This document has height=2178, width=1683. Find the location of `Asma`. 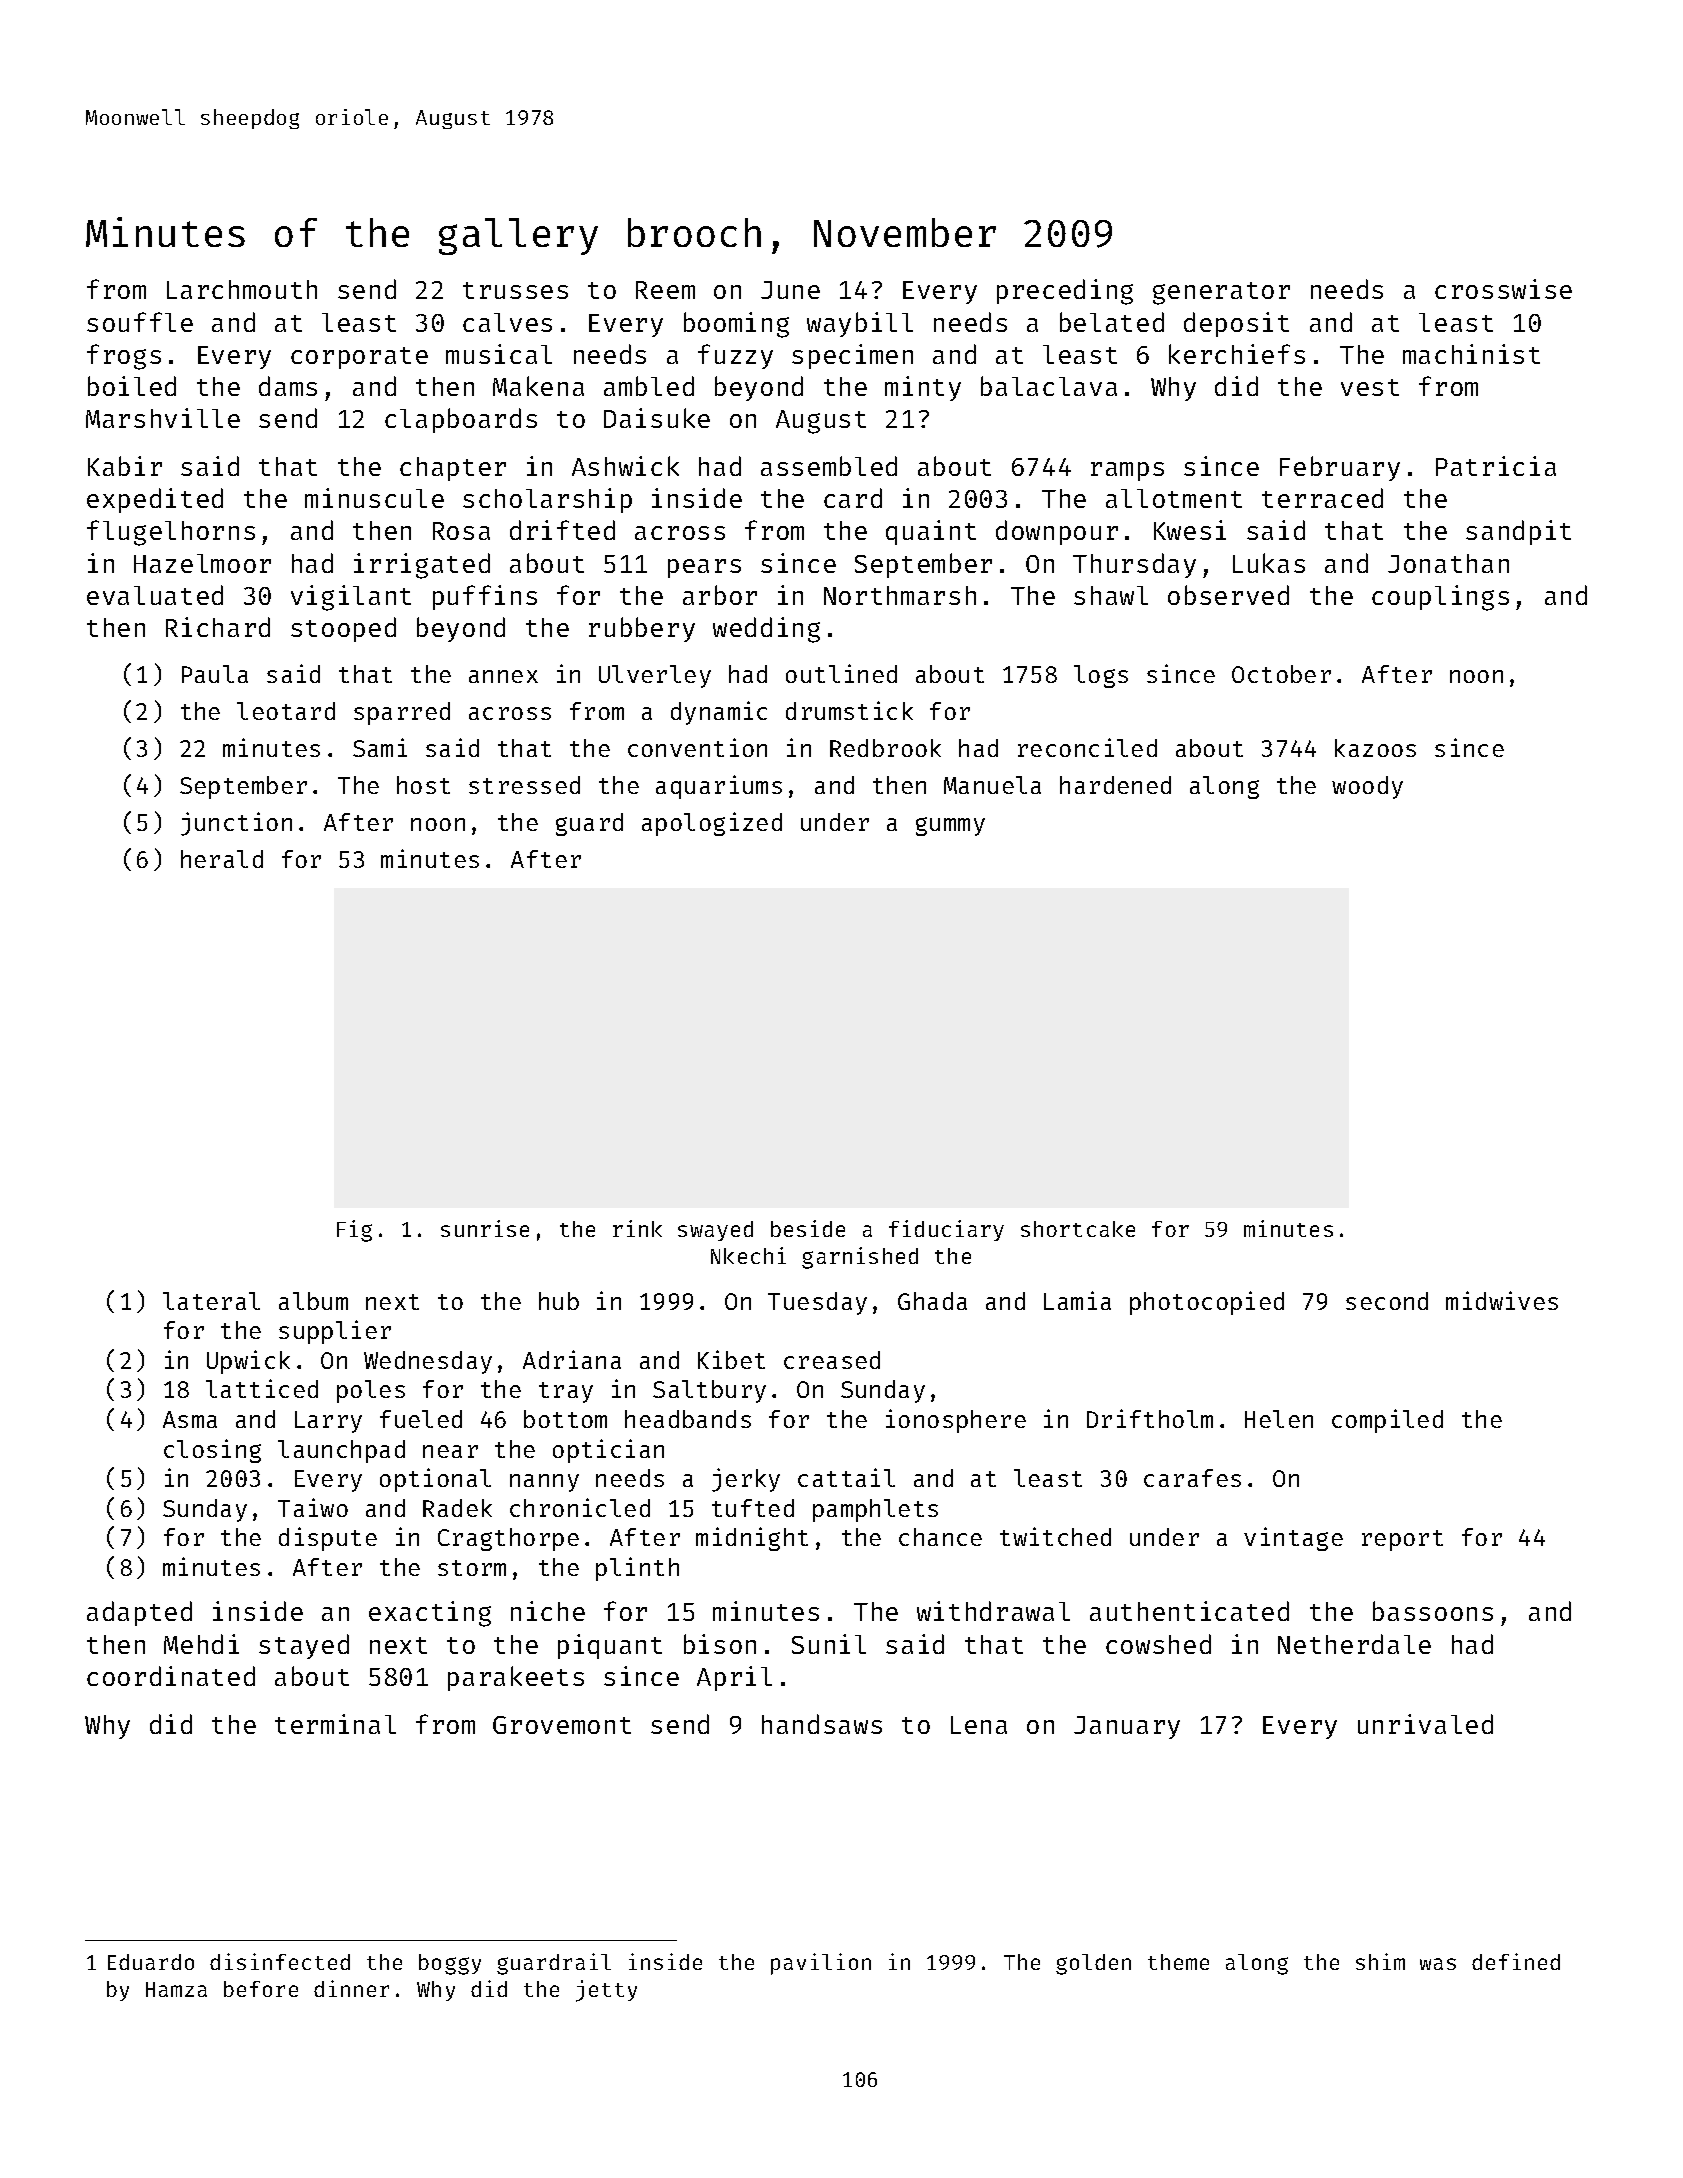

Asma is located at coordinates (190, 1419).
